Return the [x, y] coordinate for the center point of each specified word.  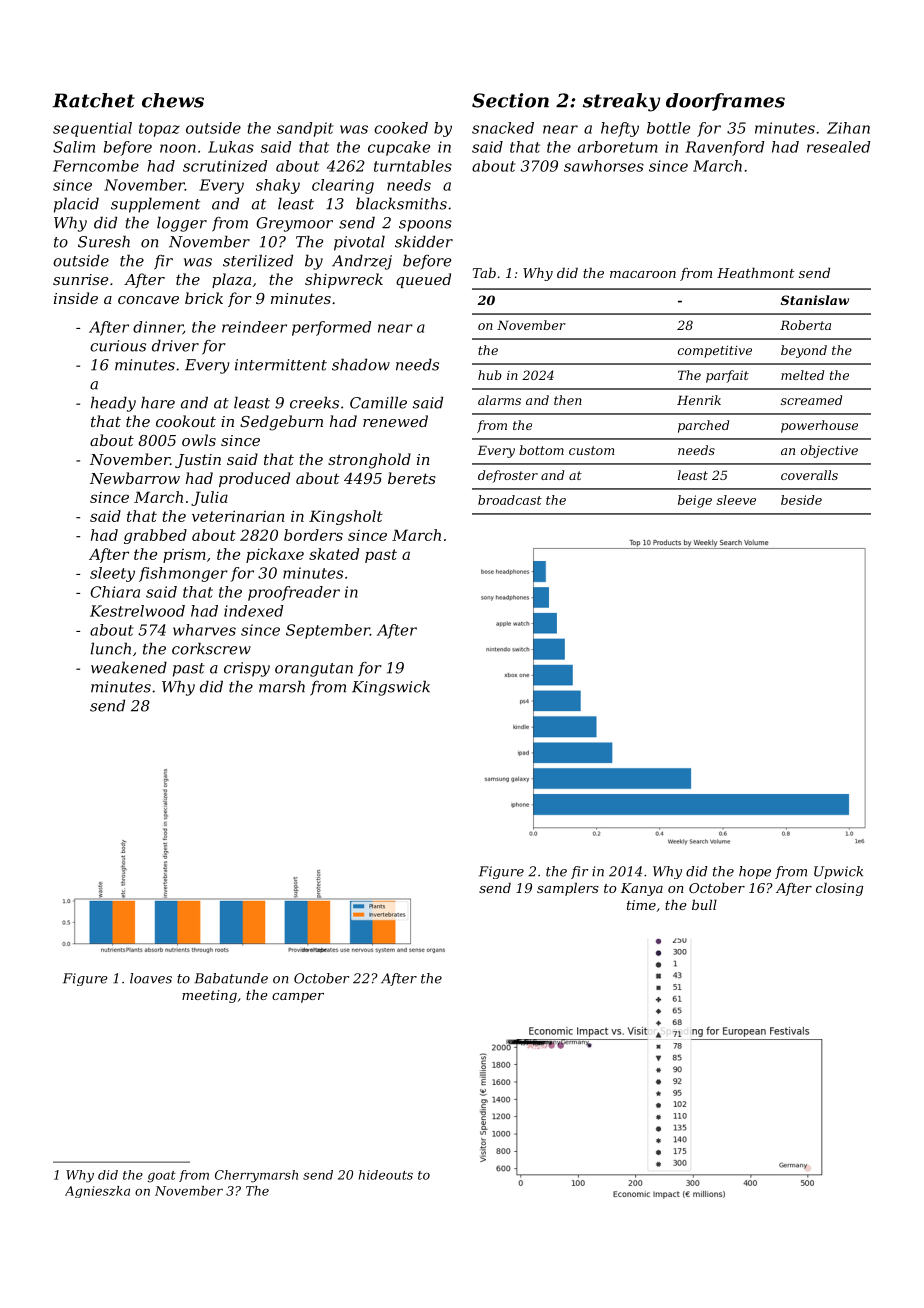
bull [704, 904]
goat [162, 1177]
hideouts [386, 1175]
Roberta [805, 325]
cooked [401, 128]
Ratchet [93, 100]
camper [298, 998]
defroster [508, 476]
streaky [621, 102]
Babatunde [231, 978]
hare [158, 402]
